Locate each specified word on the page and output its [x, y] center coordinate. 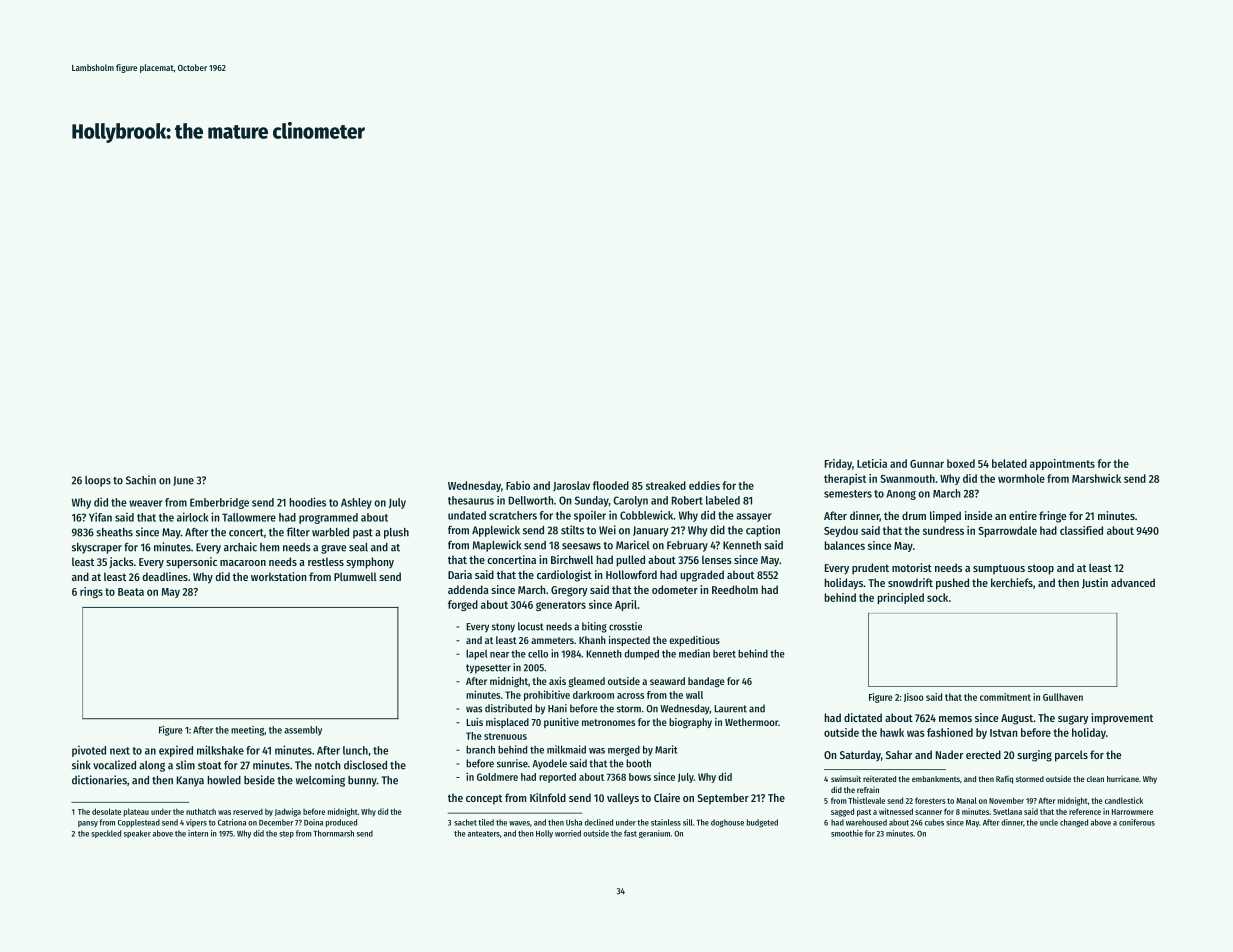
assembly [303, 731]
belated [1009, 463]
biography [690, 723]
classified [1081, 530]
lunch [355, 750]
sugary [1073, 720]
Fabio [518, 485]
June [183, 481]
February [687, 546]
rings [91, 592]
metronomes [608, 722]
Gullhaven [1063, 697]
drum [914, 515]
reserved [248, 811]
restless [326, 561]
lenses [717, 559]
